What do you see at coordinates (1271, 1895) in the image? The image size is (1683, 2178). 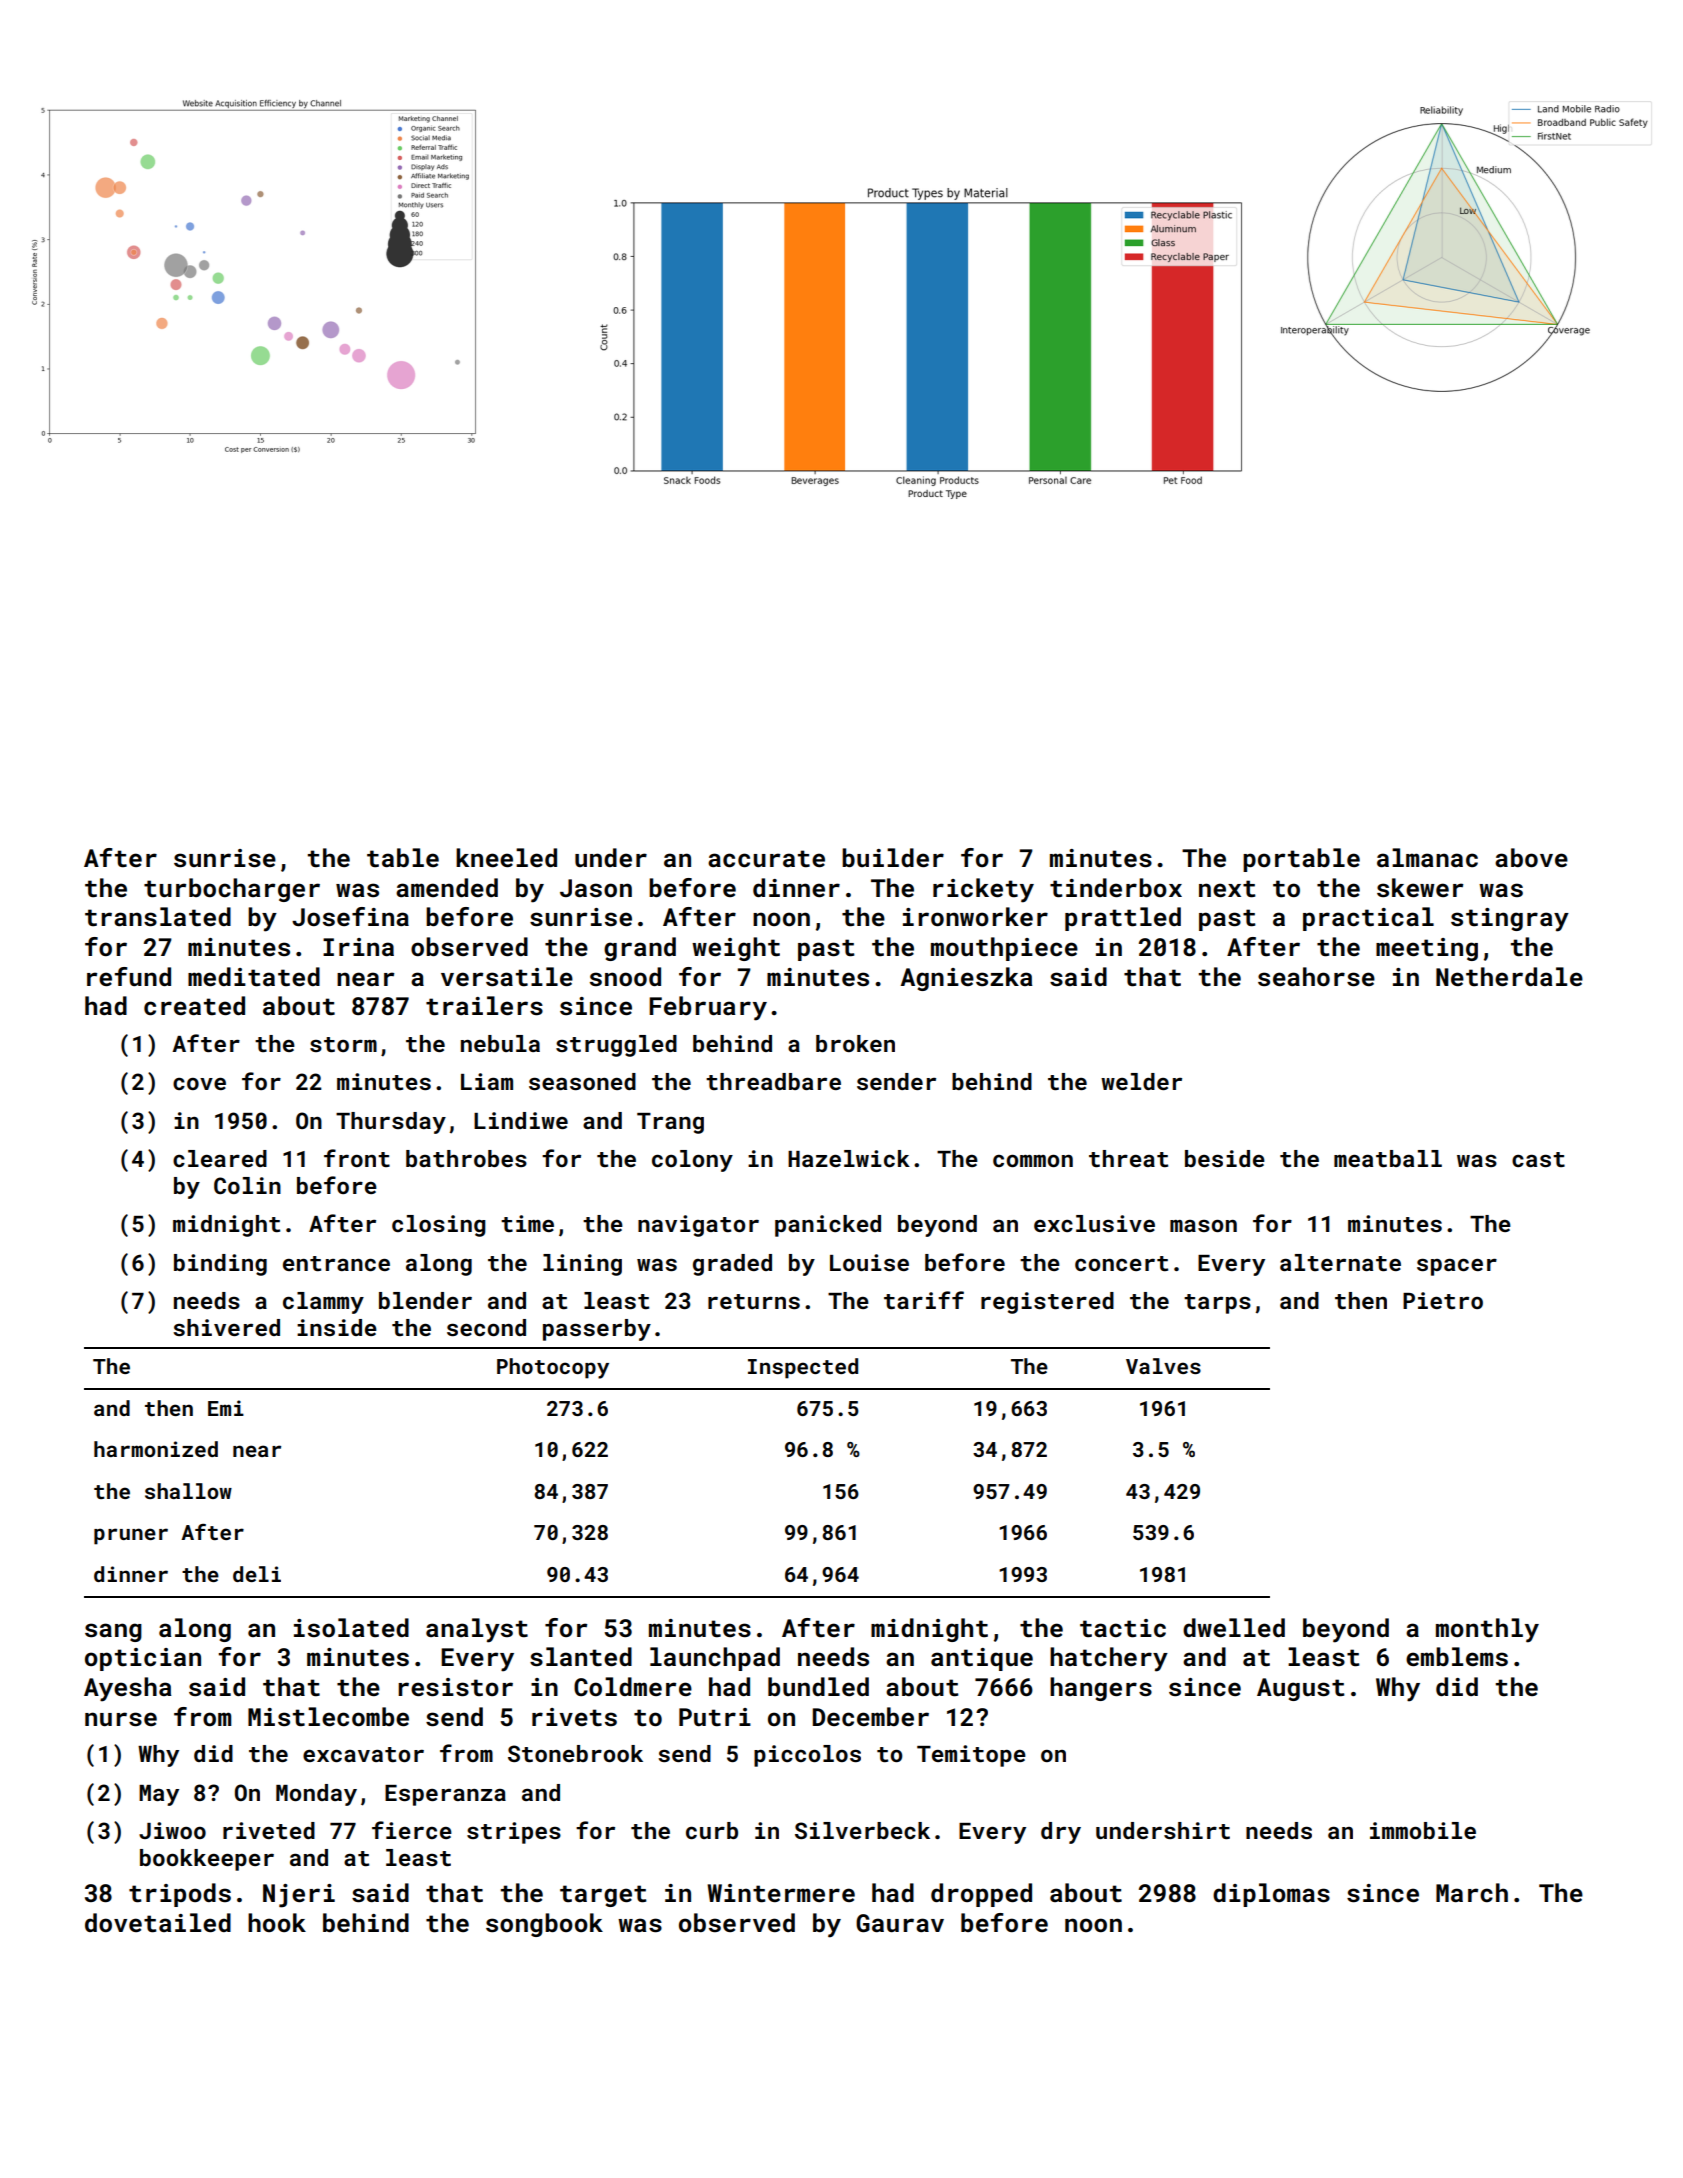 I see `diplomas` at bounding box center [1271, 1895].
